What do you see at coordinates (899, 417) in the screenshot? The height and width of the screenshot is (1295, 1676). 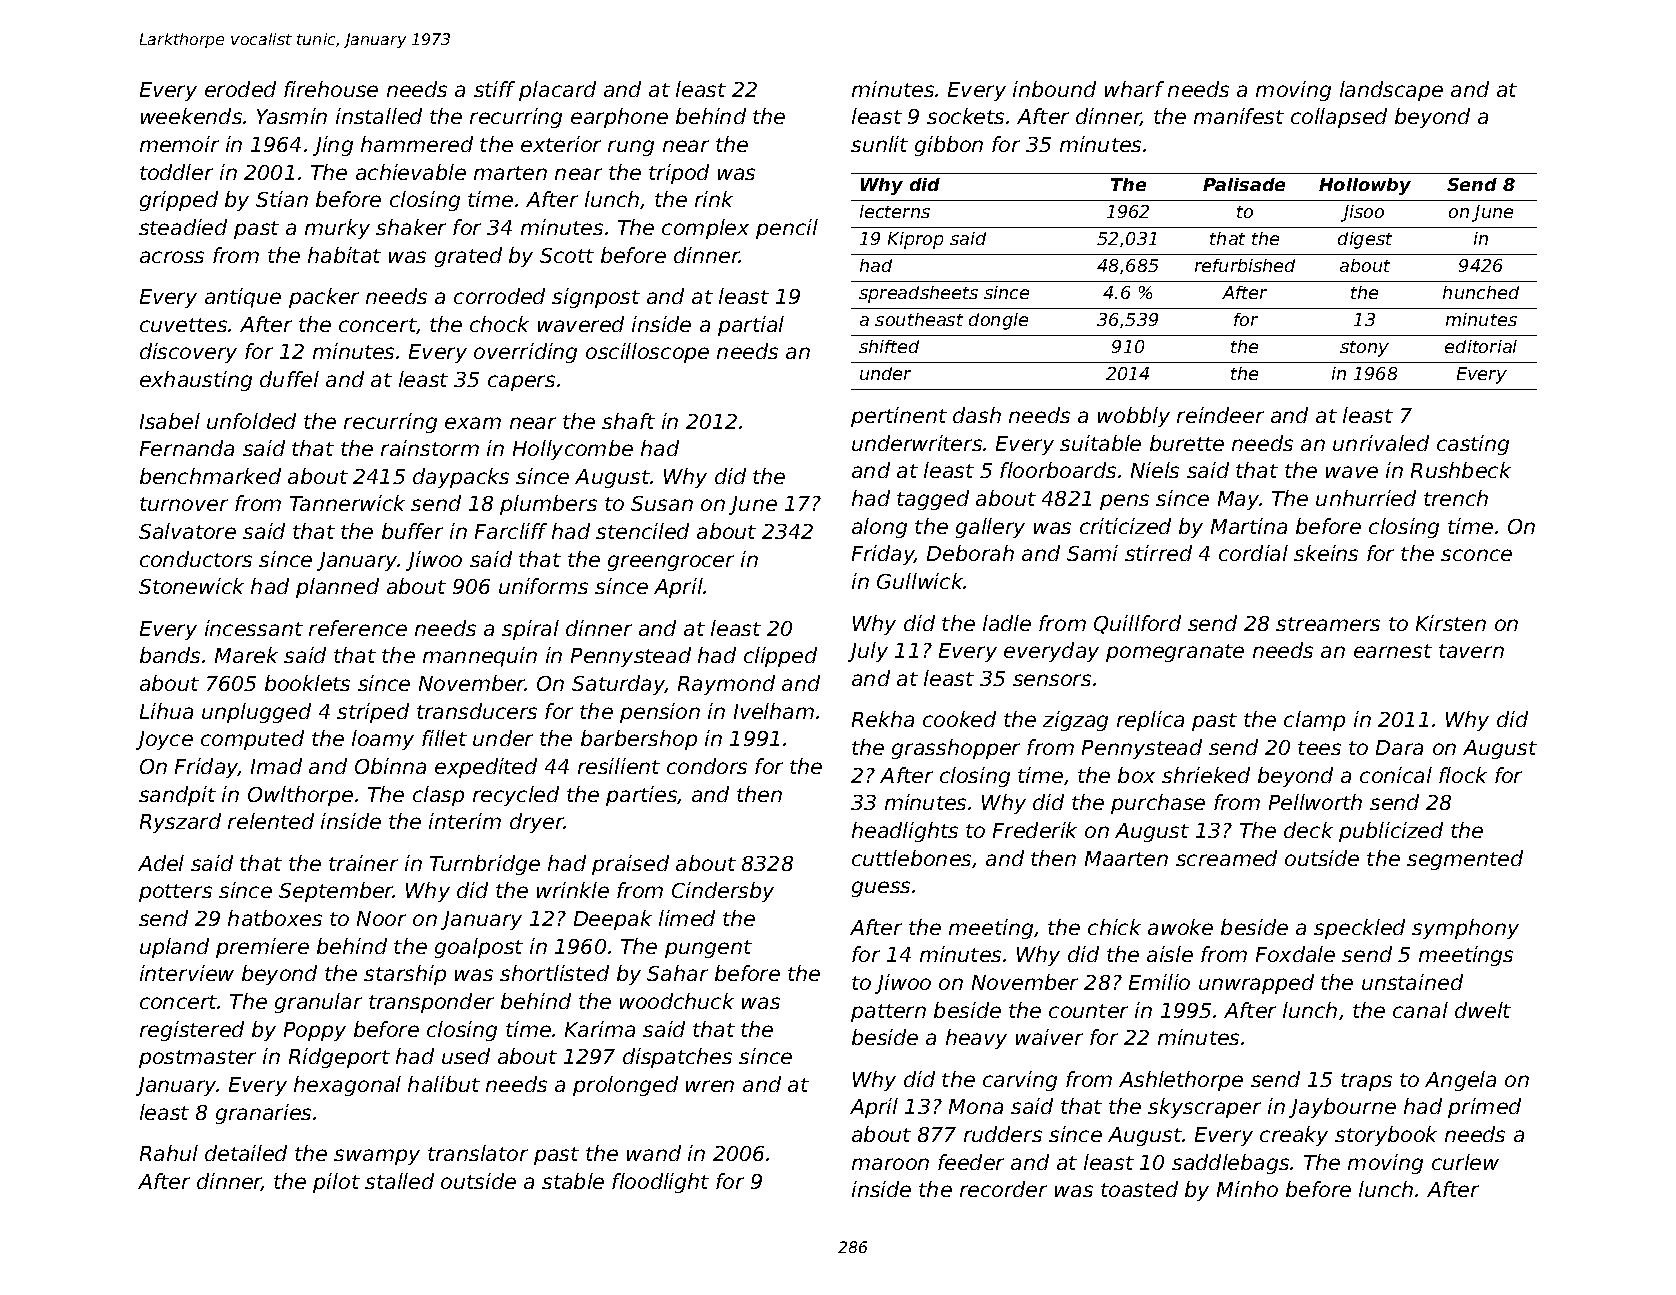 I see `pertinent` at bounding box center [899, 417].
